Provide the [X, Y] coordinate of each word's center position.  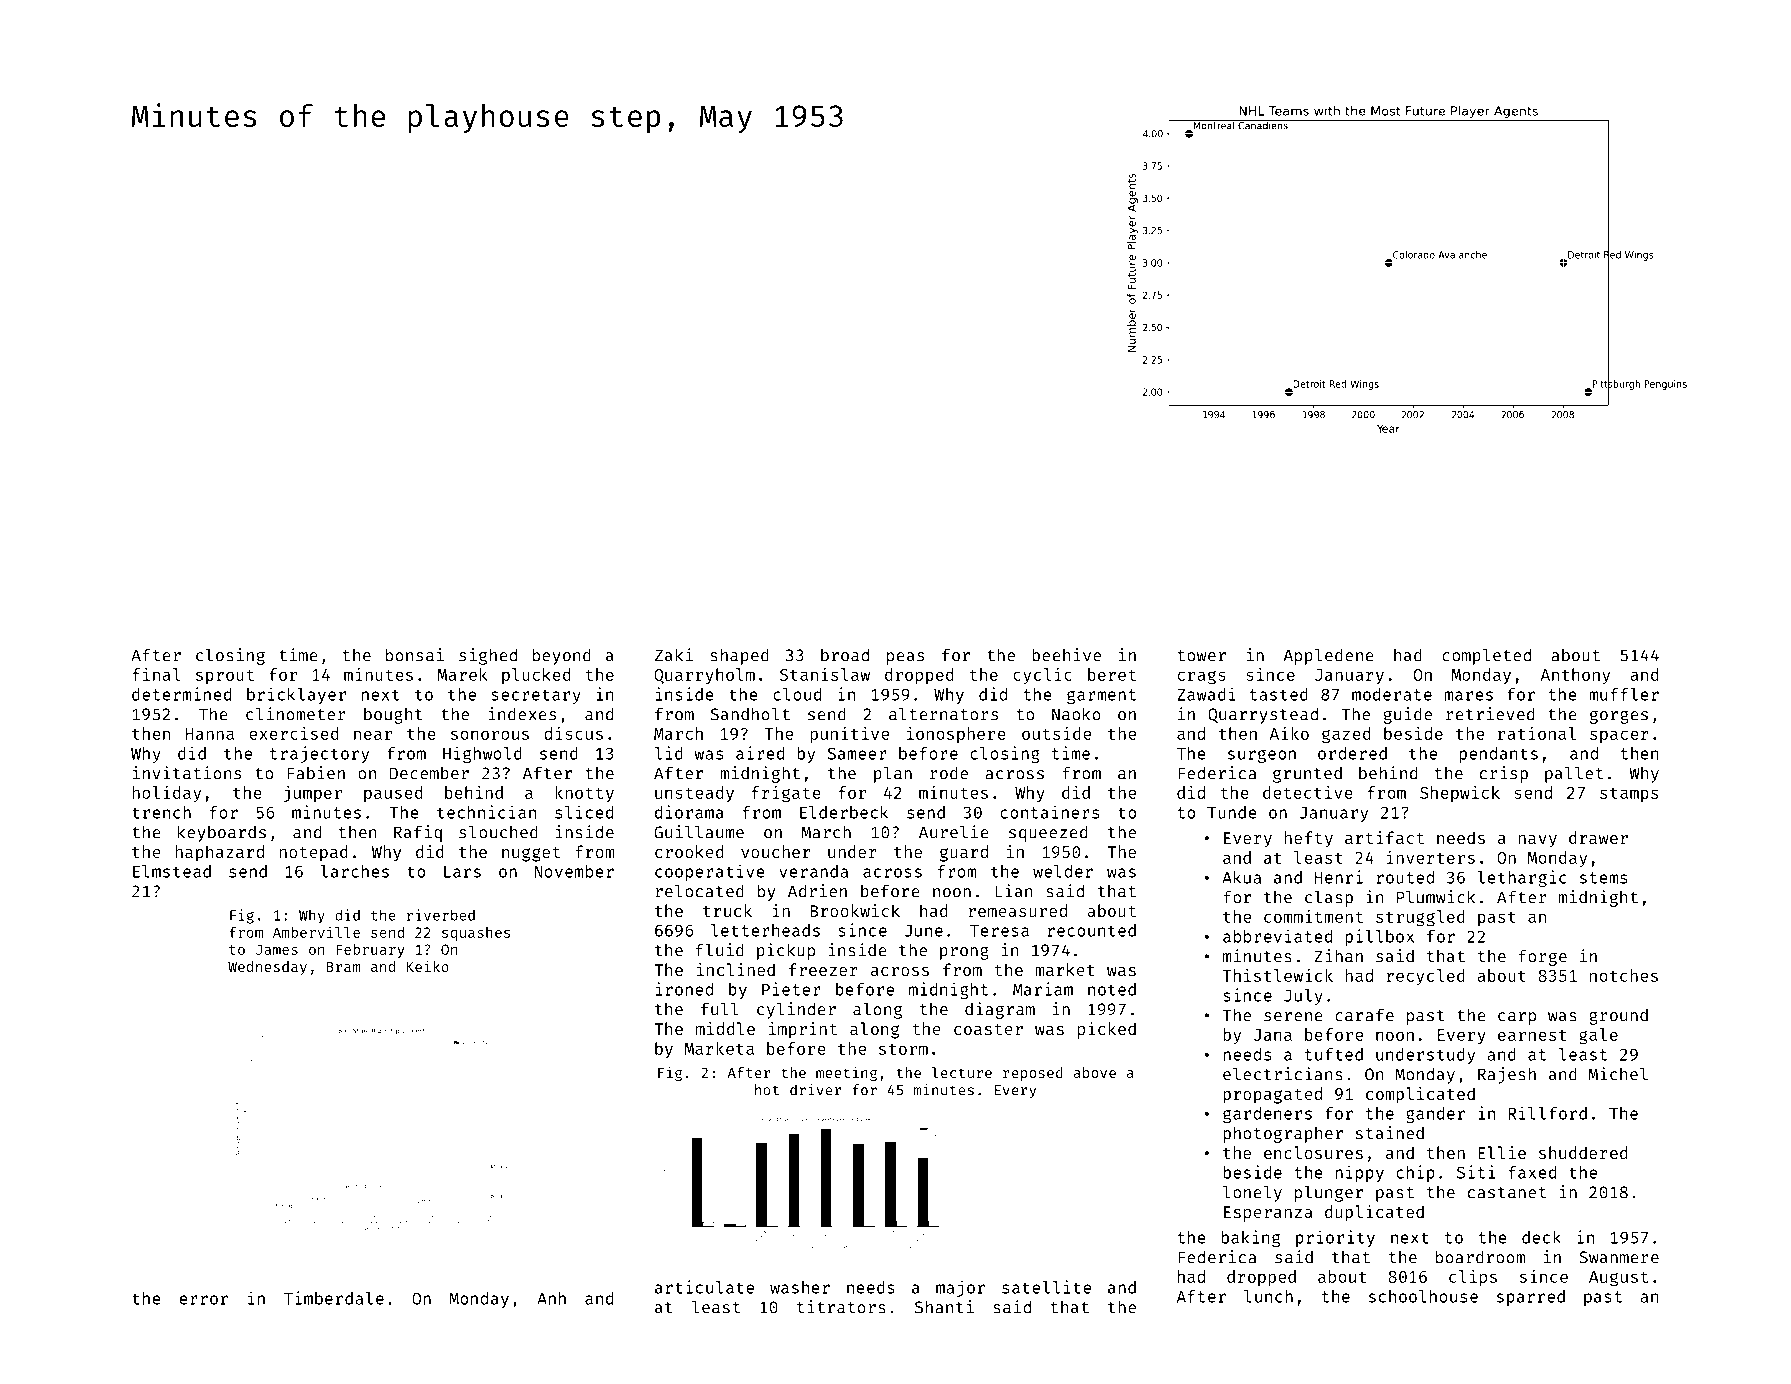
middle [725, 1028]
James [277, 949]
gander [1435, 1115]
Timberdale [334, 1298]
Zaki [674, 655]
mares [1469, 696]
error [204, 1300]
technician [486, 812]
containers [1049, 812]
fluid [720, 950]
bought [393, 715]
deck [1541, 1237]
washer [800, 1287]
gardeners [1267, 1115]
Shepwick [1460, 794]
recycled [1425, 977]
